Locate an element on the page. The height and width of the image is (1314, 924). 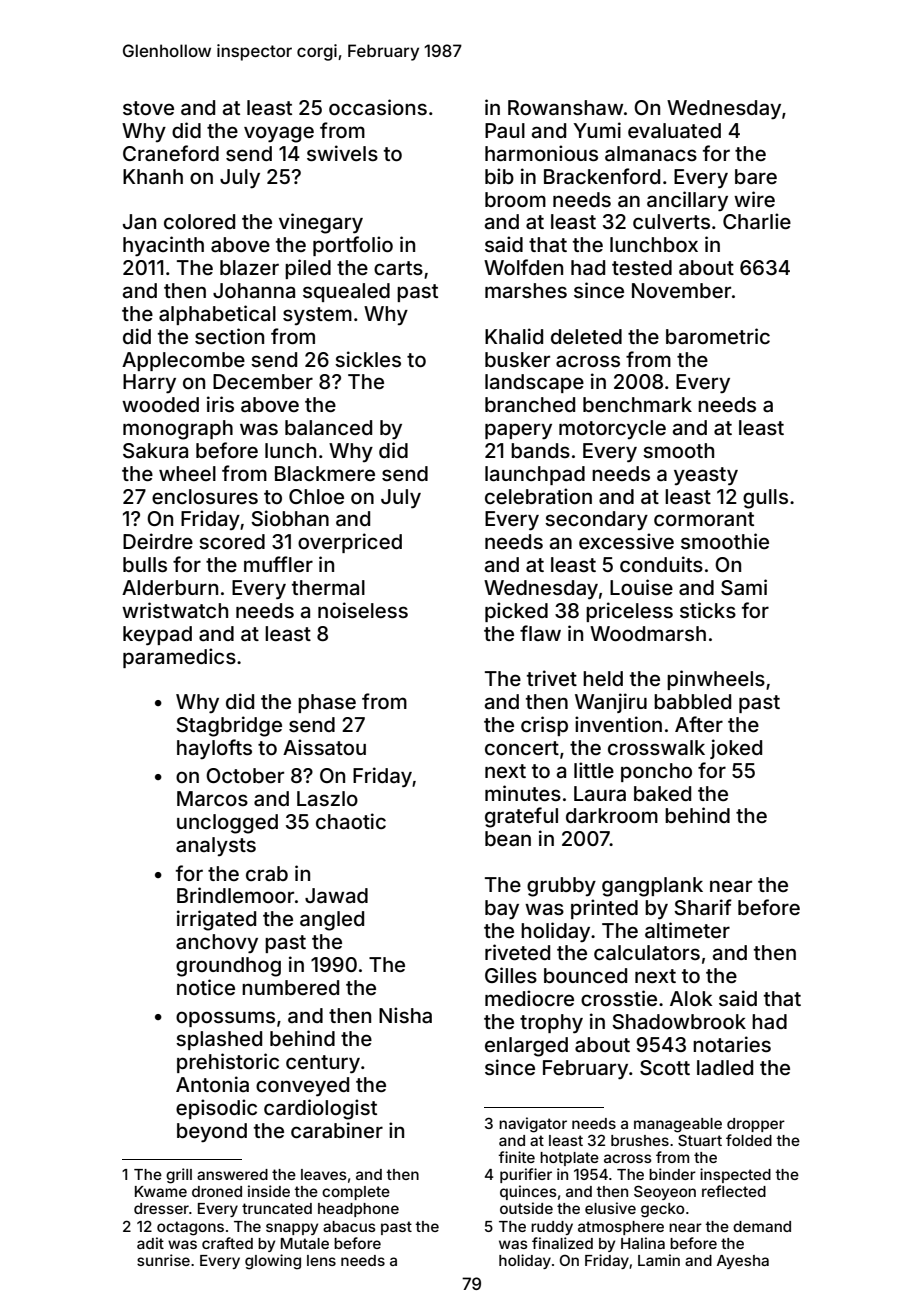
Charlie is located at coordinates (757, 221).
